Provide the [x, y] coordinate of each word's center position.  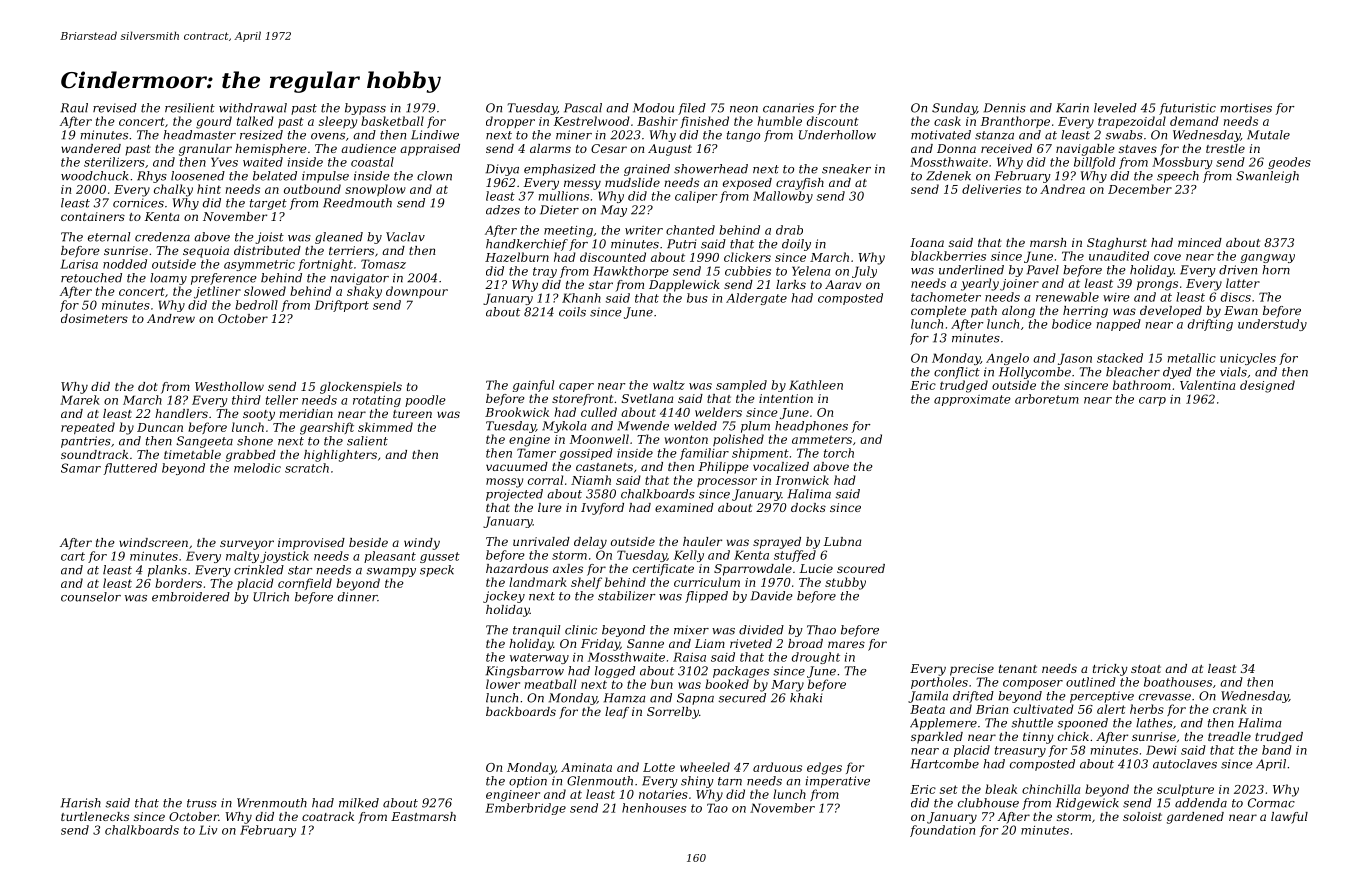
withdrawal [253, 108]
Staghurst [1117, 244]
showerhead [711, 169]
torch [839, 453]
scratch [307, 468]
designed [1267, 386]
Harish [81, 803]
